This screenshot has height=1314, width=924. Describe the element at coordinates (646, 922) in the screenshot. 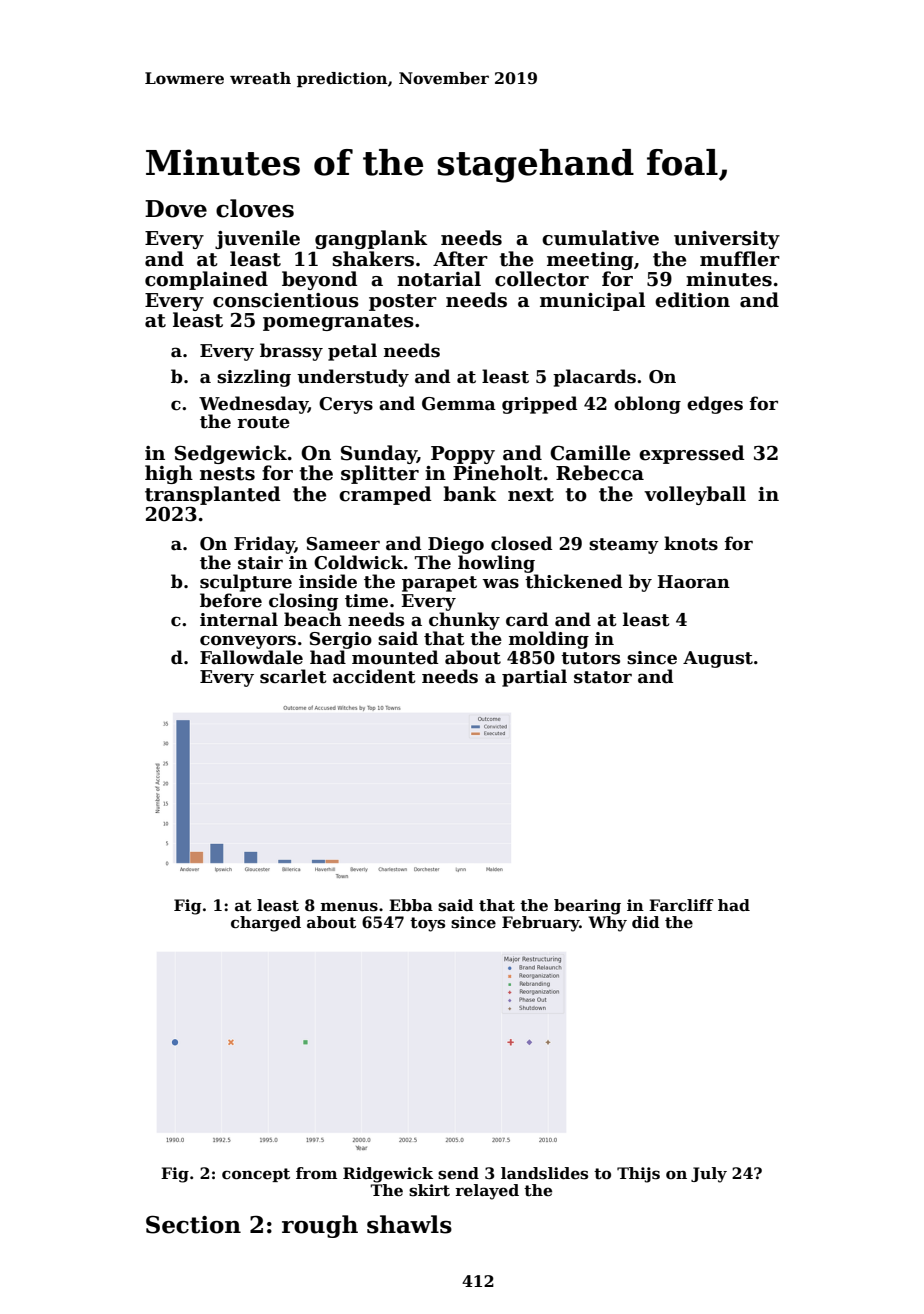

I see `did` at that location.
